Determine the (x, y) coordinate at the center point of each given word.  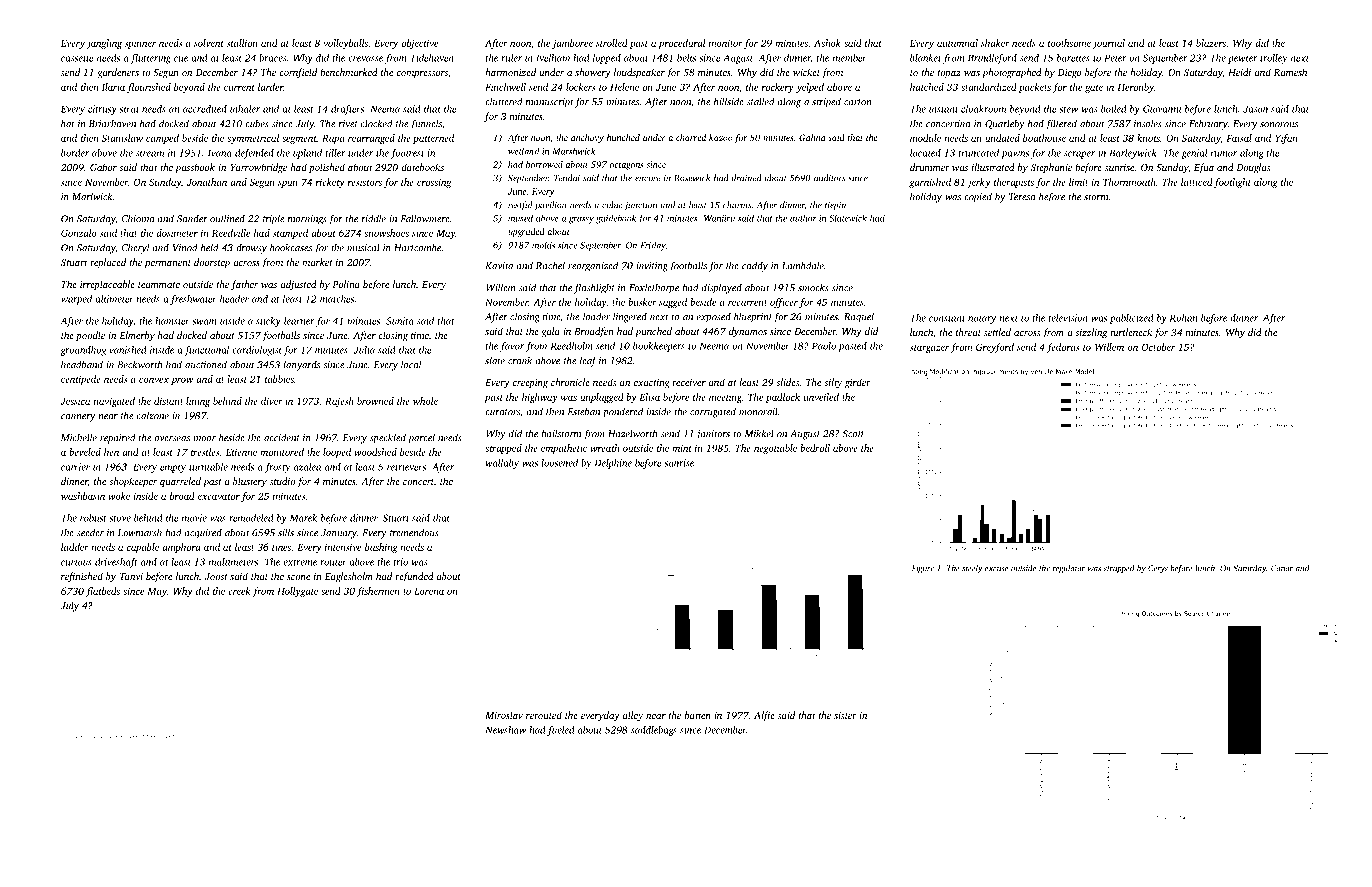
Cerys (1158, 569)
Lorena (429, 591)
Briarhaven (112, 123)
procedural (682, 44)
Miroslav (504, 715)
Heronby (1135, 88)
